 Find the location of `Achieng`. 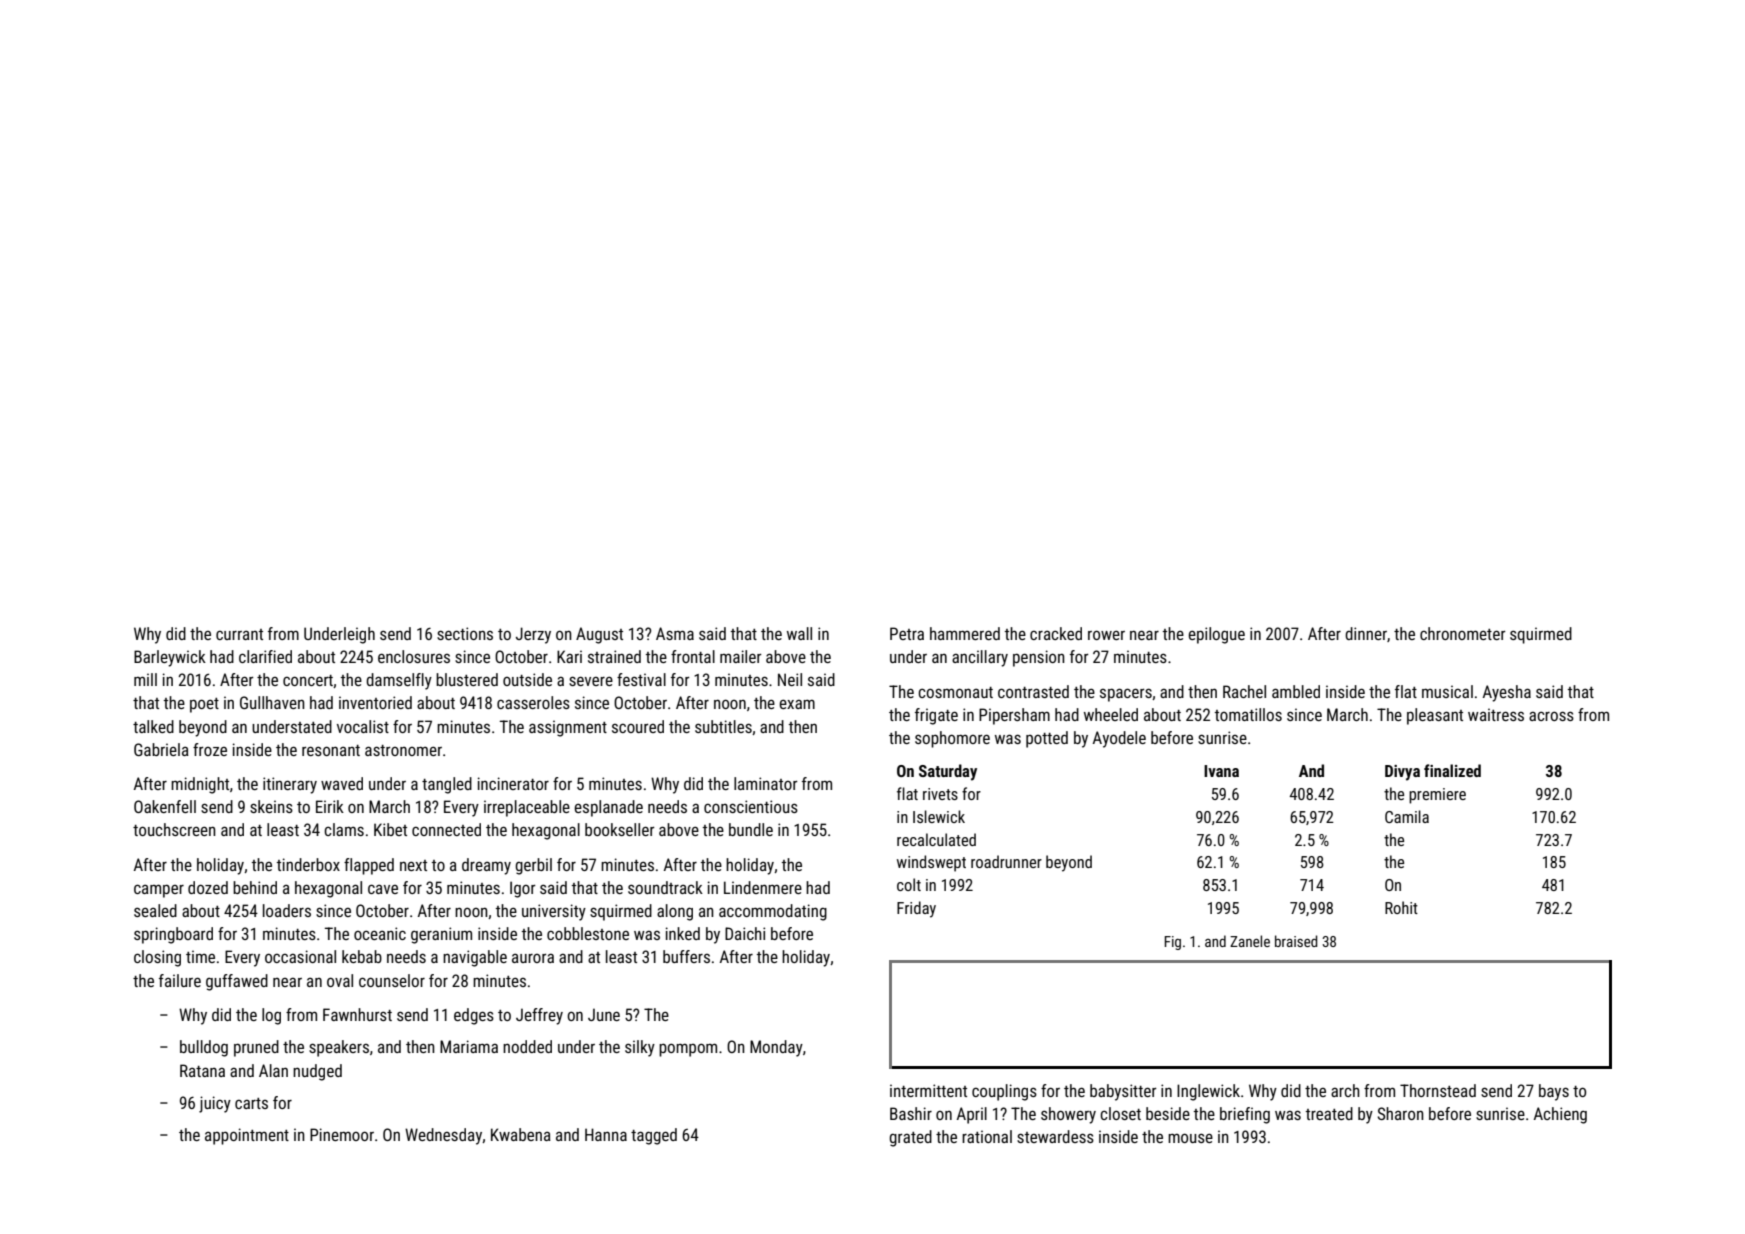

Achieng is located at coordinates (1560, 1115).
